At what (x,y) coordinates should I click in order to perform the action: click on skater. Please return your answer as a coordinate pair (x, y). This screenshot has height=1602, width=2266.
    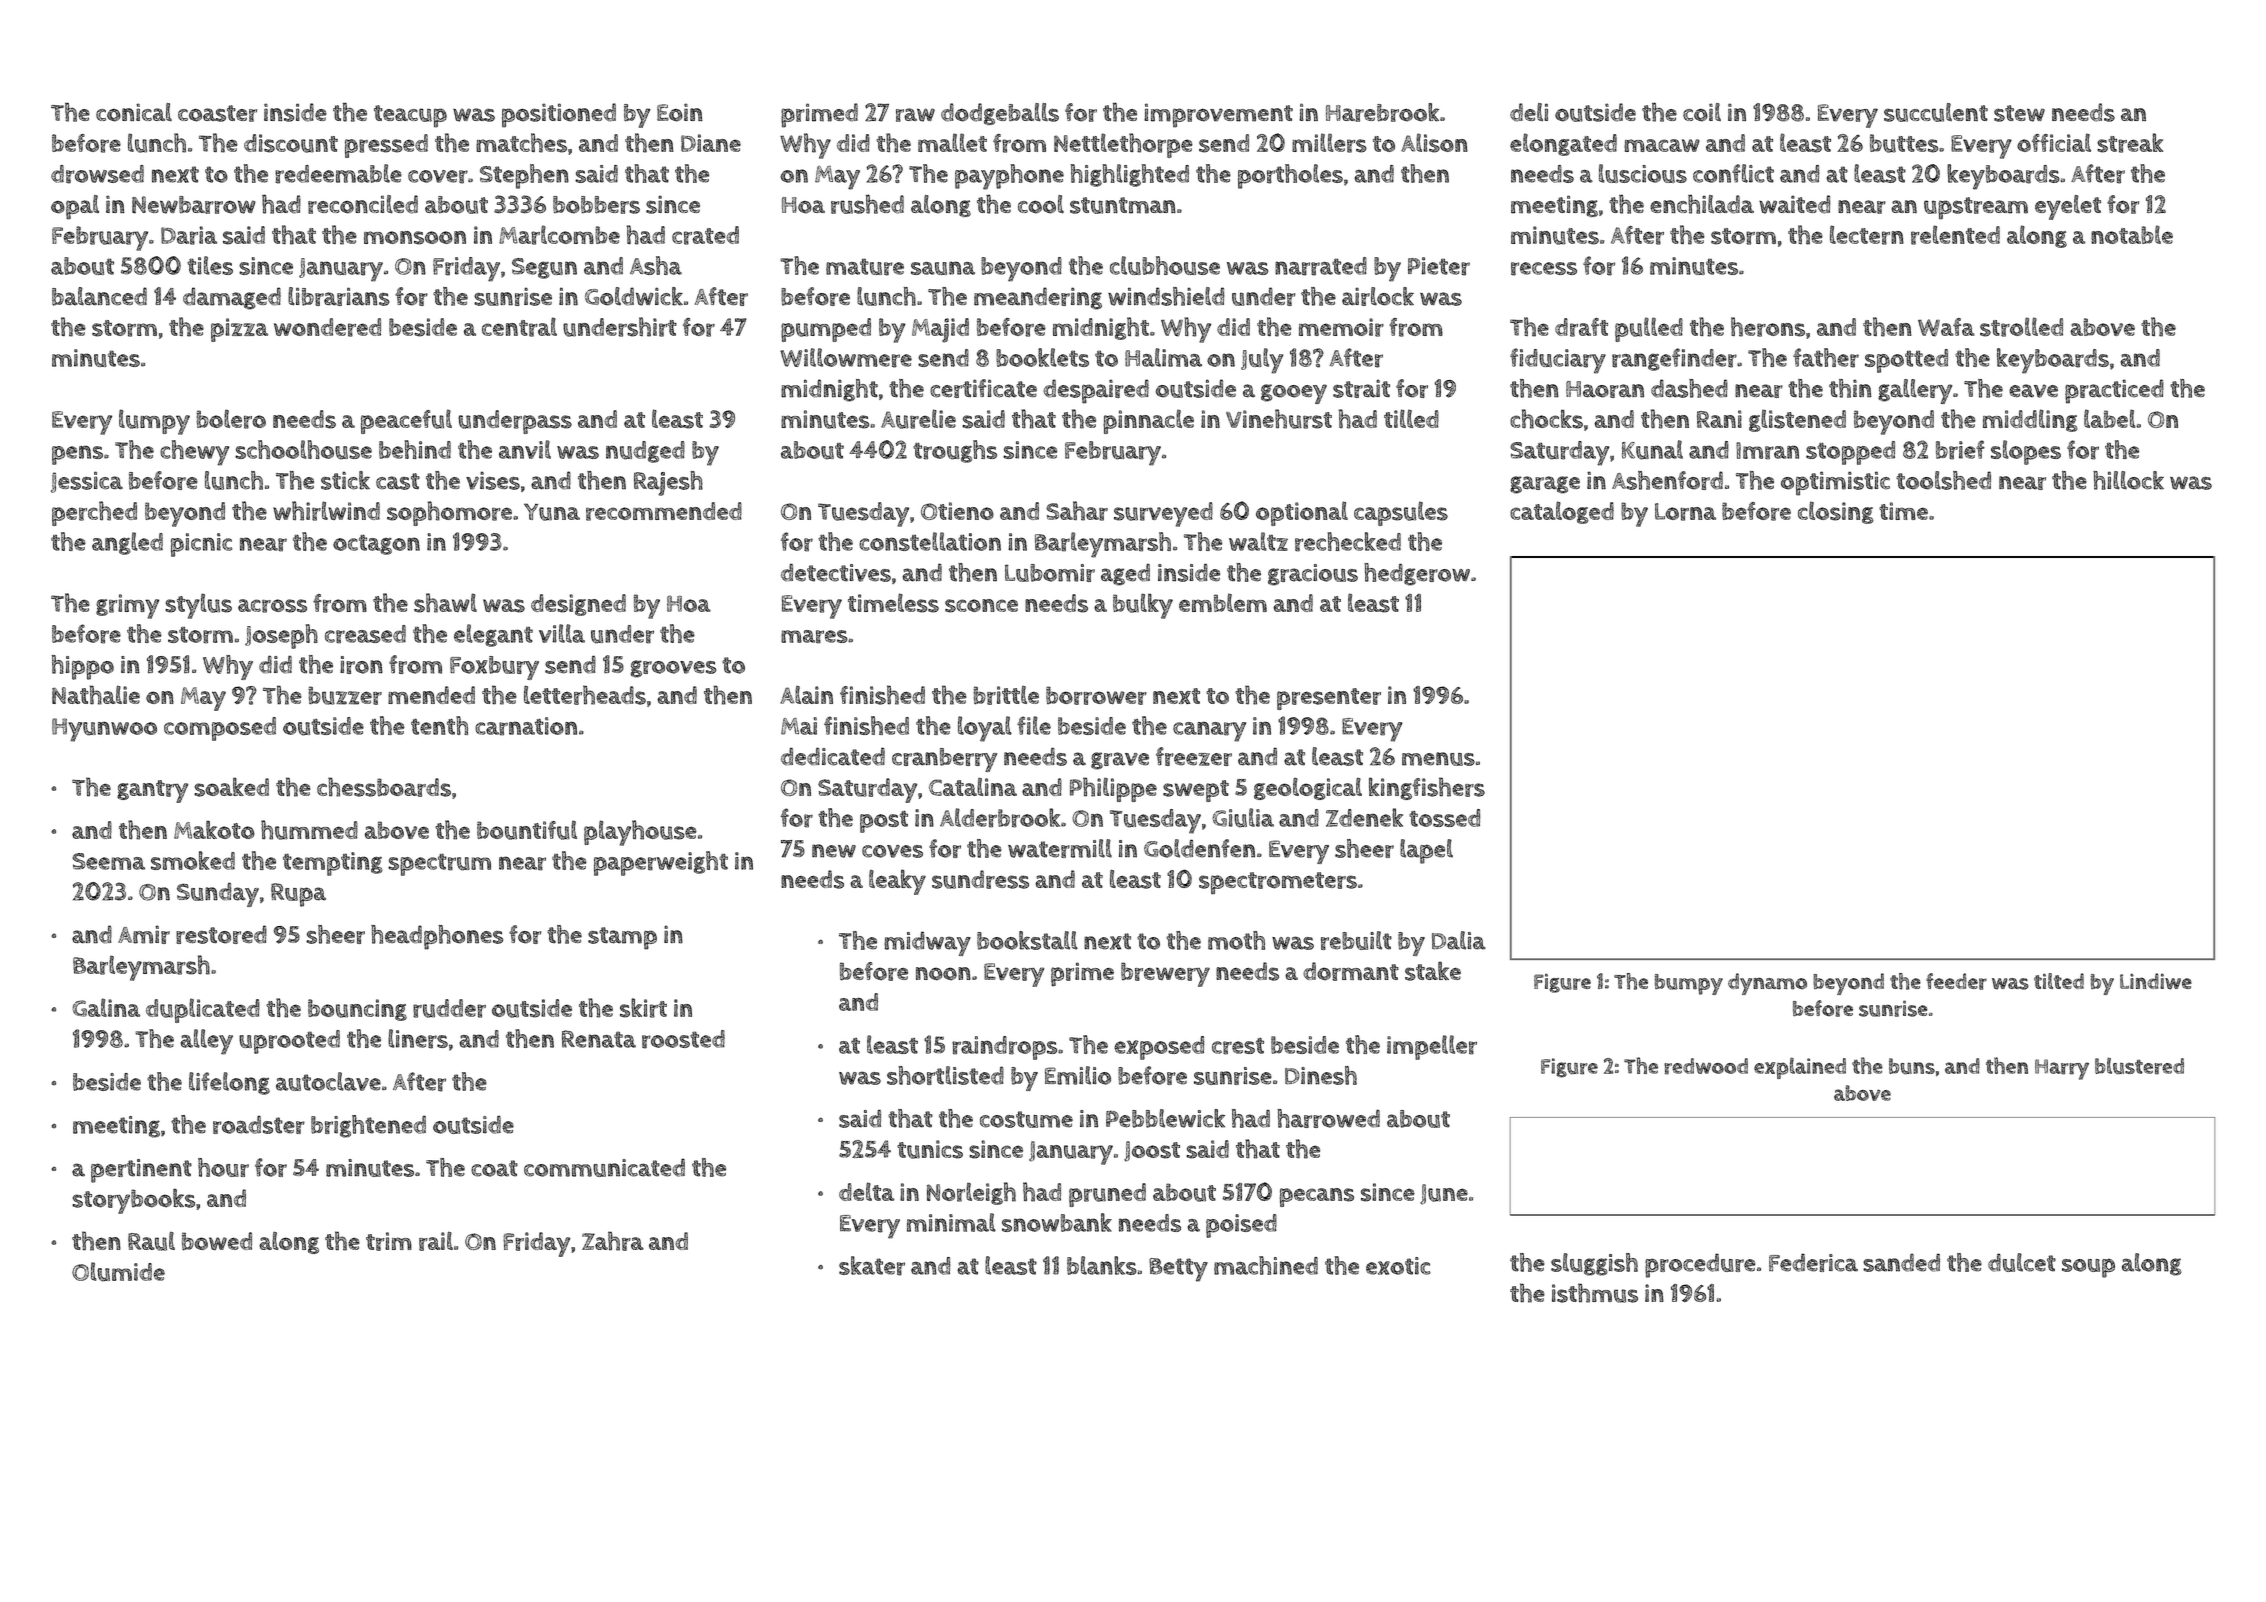
    Looking at the image, I should click on (872, 1266).
